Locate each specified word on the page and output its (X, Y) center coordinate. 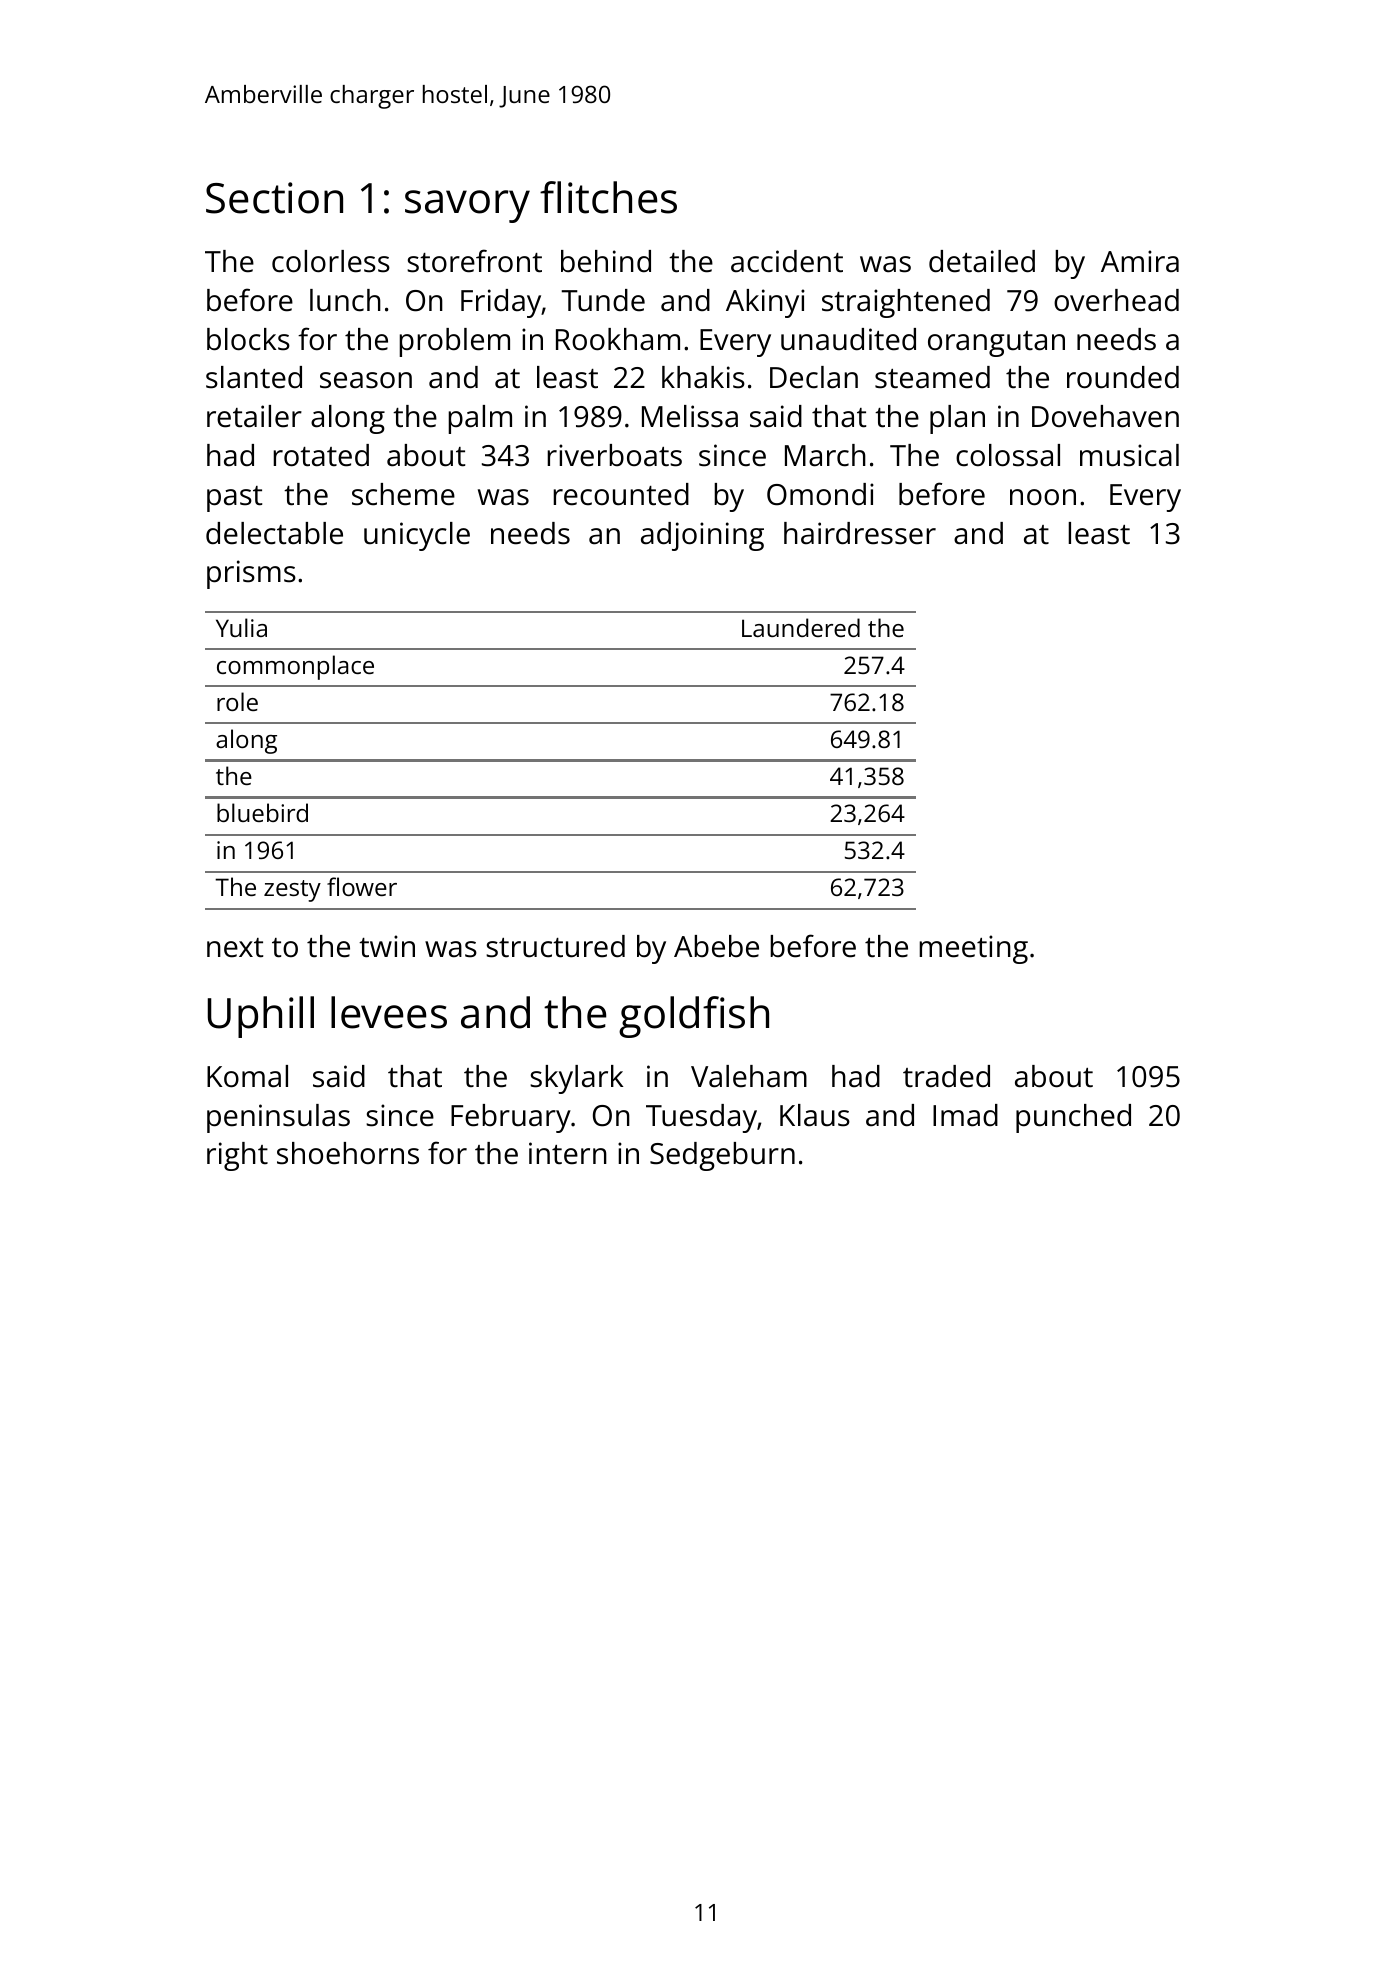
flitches (608, 197)
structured (555, 946)
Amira (1140, 261)
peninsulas (278, 1118)
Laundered (801, 627)
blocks (248, 339)
